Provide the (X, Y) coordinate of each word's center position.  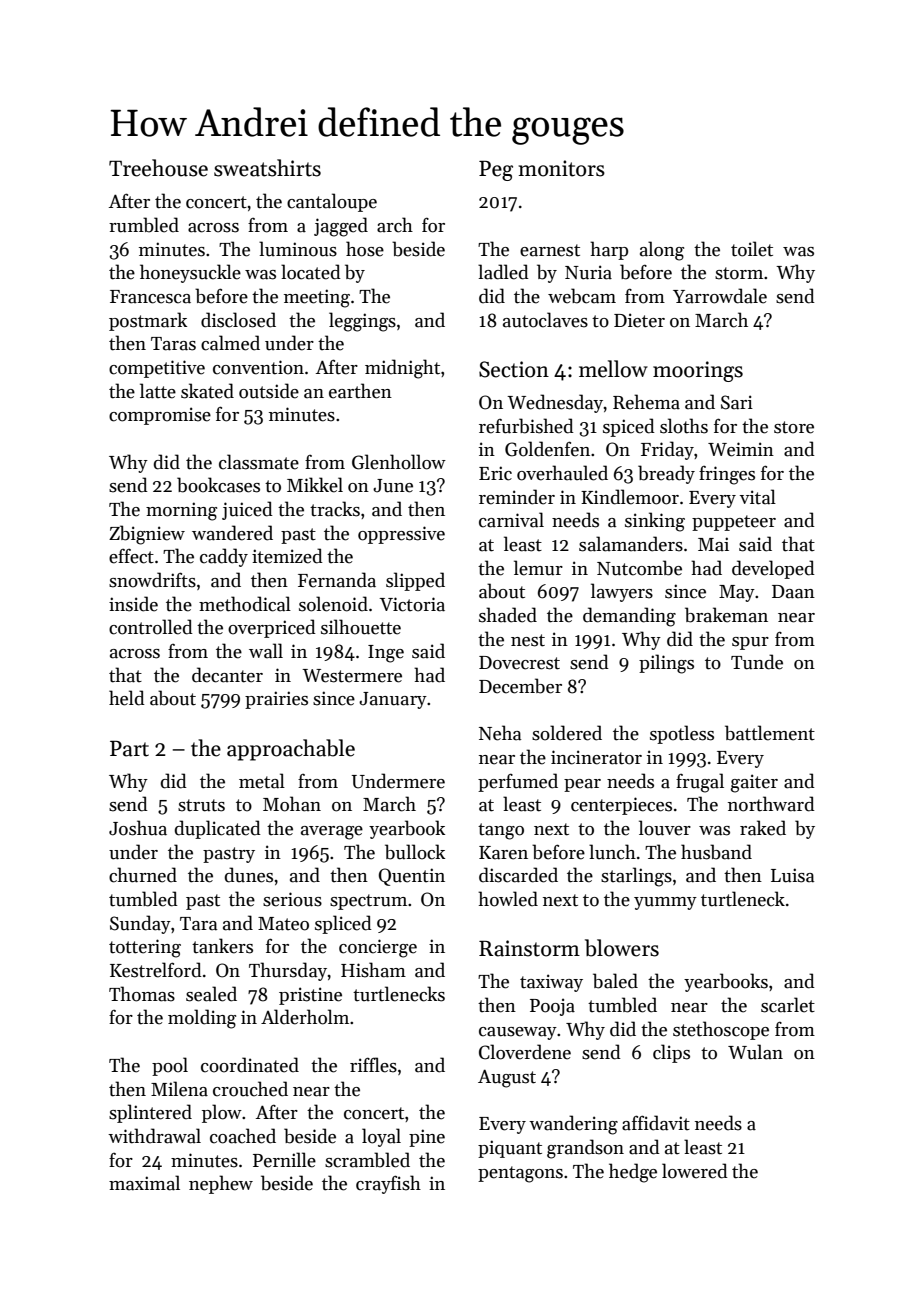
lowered (695, 1171)
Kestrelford (156, 970)
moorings (698, 371)
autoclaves (545, 320)
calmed (230, 343)
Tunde (757, 662)
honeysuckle (190, 273)
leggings (362, 322)
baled (615, 981)
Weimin (741, 449)
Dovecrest (519, 663)
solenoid (333, 604)
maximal (144, 1183)
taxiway (551, 983)
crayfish (388, 1184)
